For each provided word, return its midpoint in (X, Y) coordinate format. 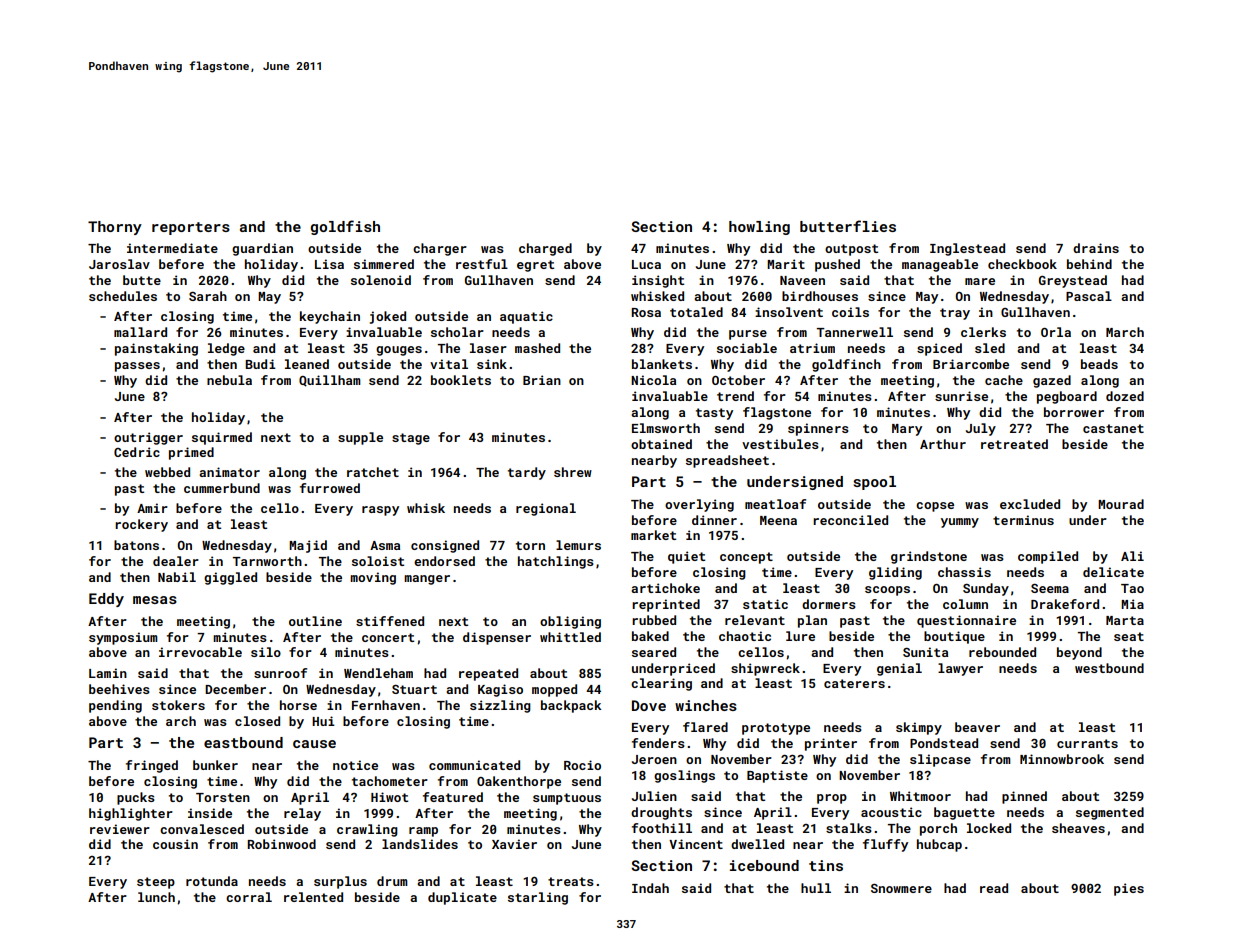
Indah (650, 888)
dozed (1125, 396)
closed (257, 721)
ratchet (373, 472)
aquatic (526, 317)
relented (313, 897)
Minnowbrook (1062, 759)
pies (1129, 889)
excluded (1030, 504)
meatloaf (775, 504)
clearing (661, 684)
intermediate (172, 248)
